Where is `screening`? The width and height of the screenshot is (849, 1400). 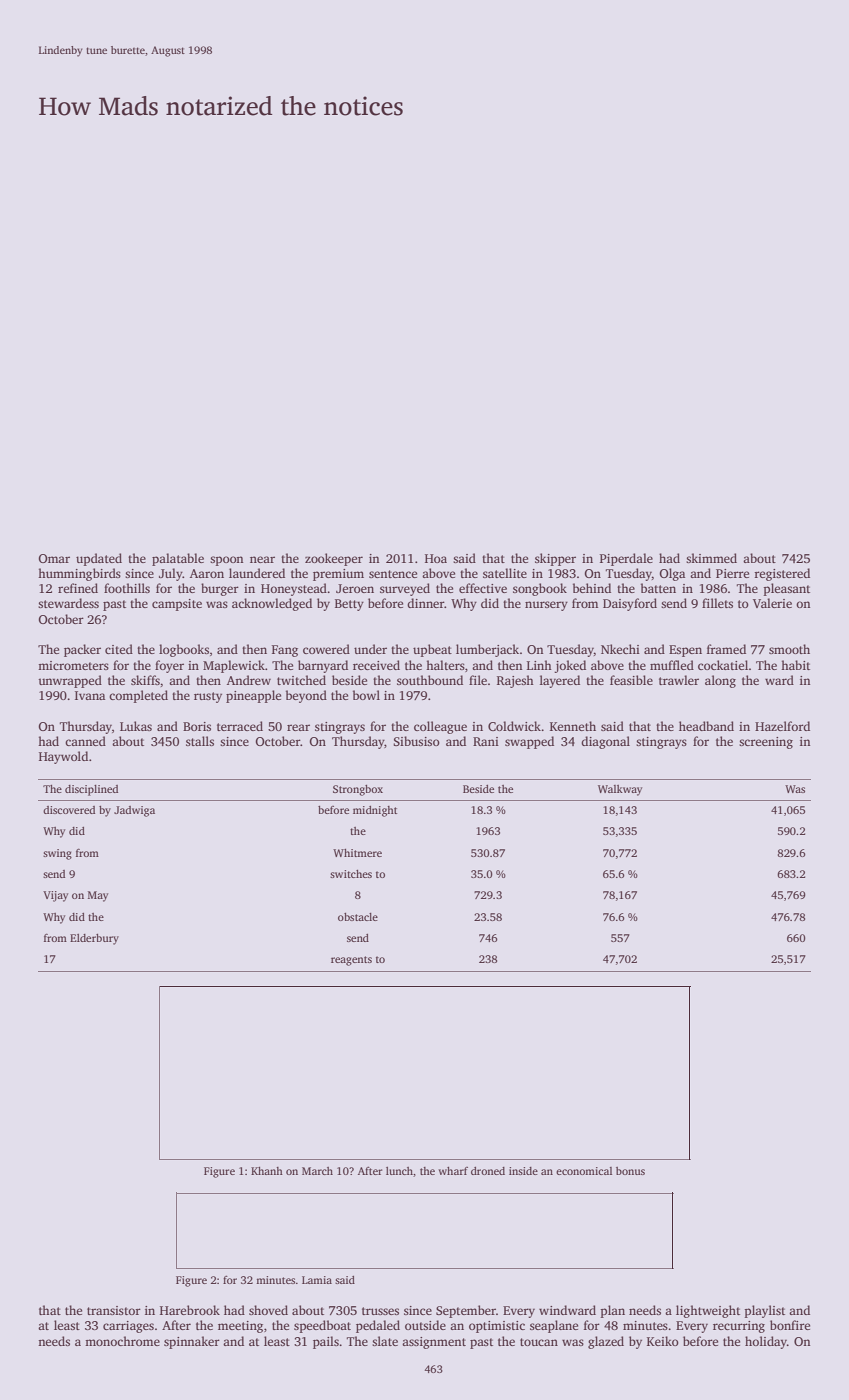 screening is located at coordinates (766, 743).
